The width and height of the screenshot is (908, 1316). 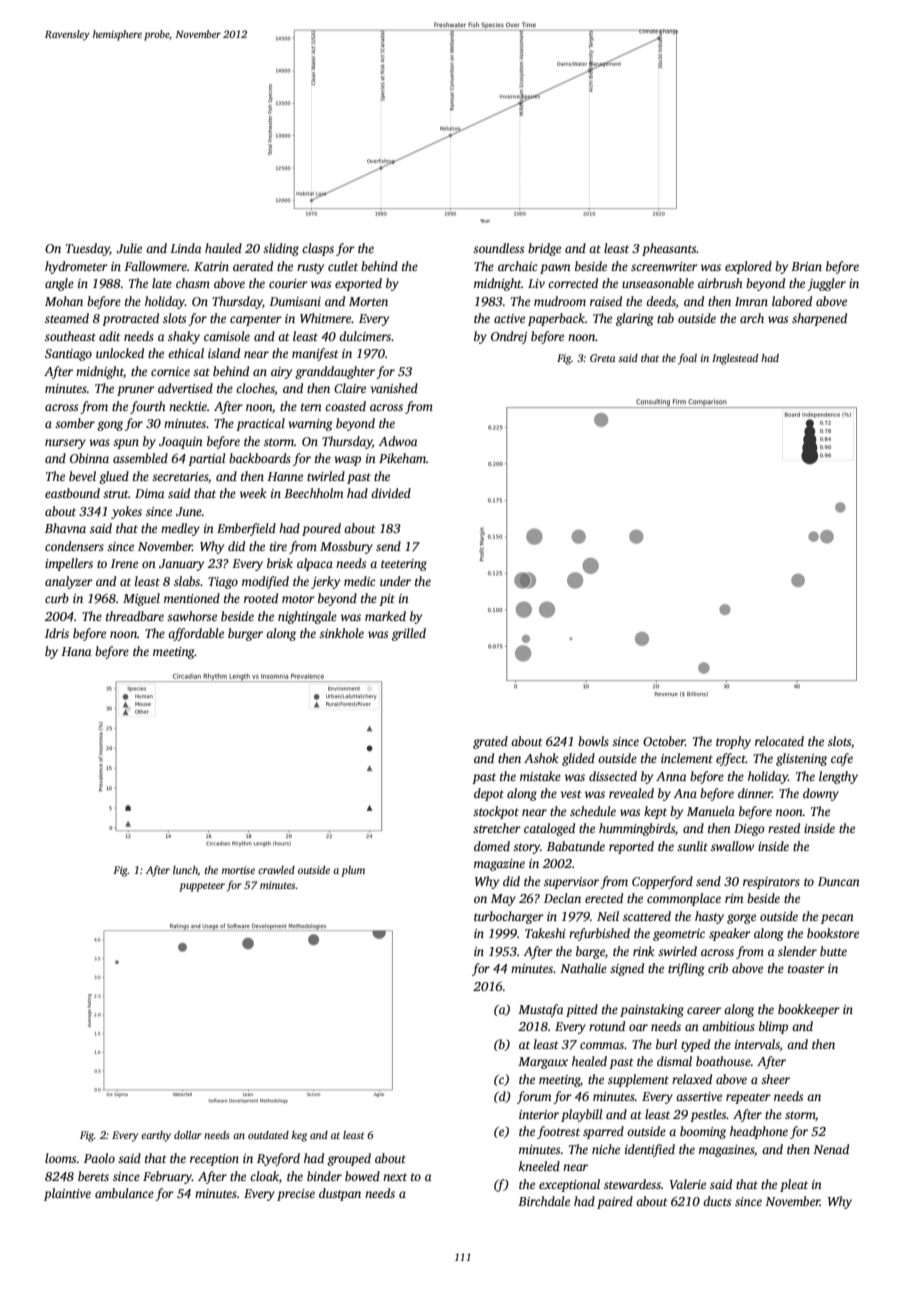 What do you see at coordinates (76, 267) in the screenshot?
I see `hydrometer` at bounding box center [76, 267].
